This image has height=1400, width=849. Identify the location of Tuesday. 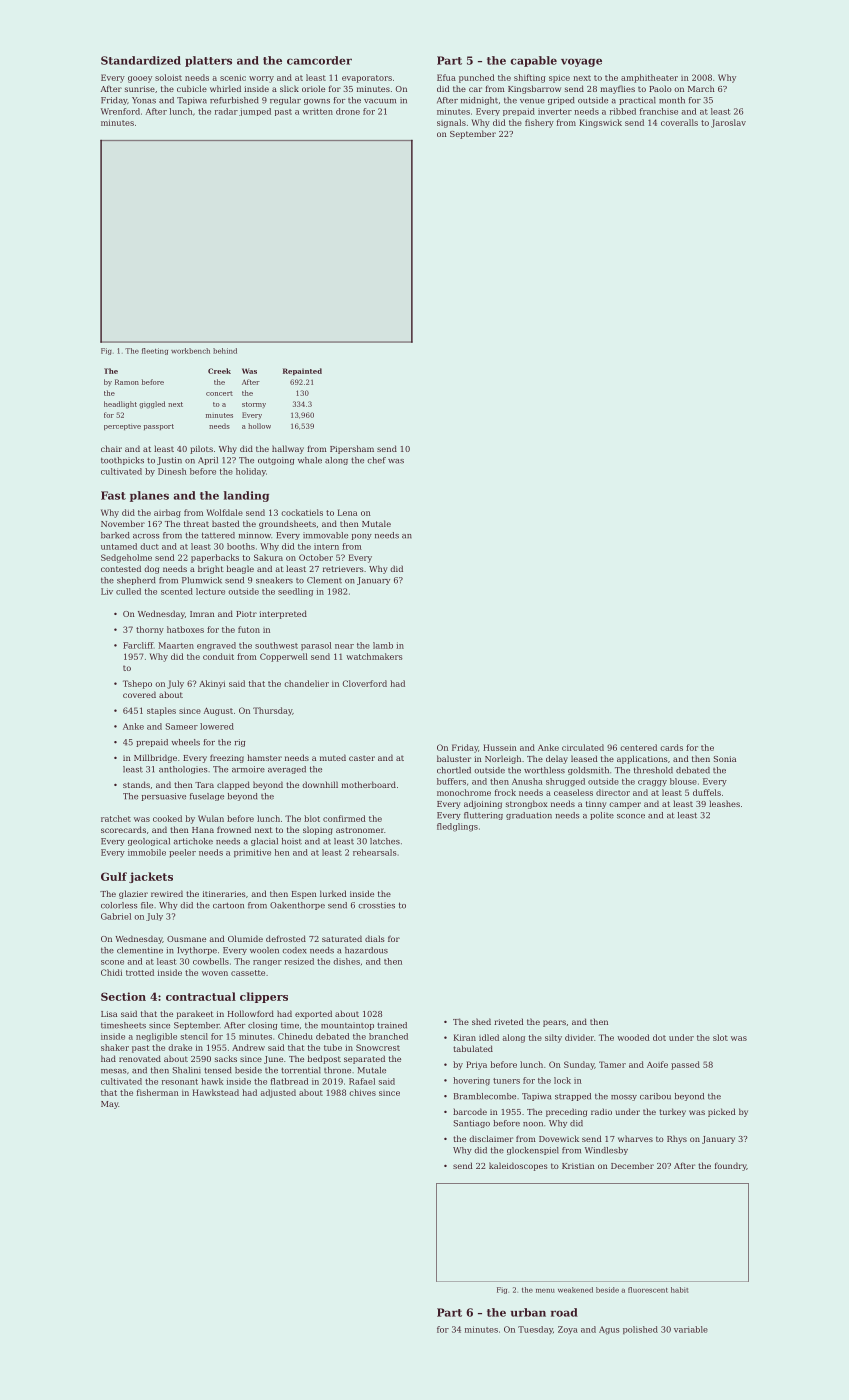
(535, 1330).
